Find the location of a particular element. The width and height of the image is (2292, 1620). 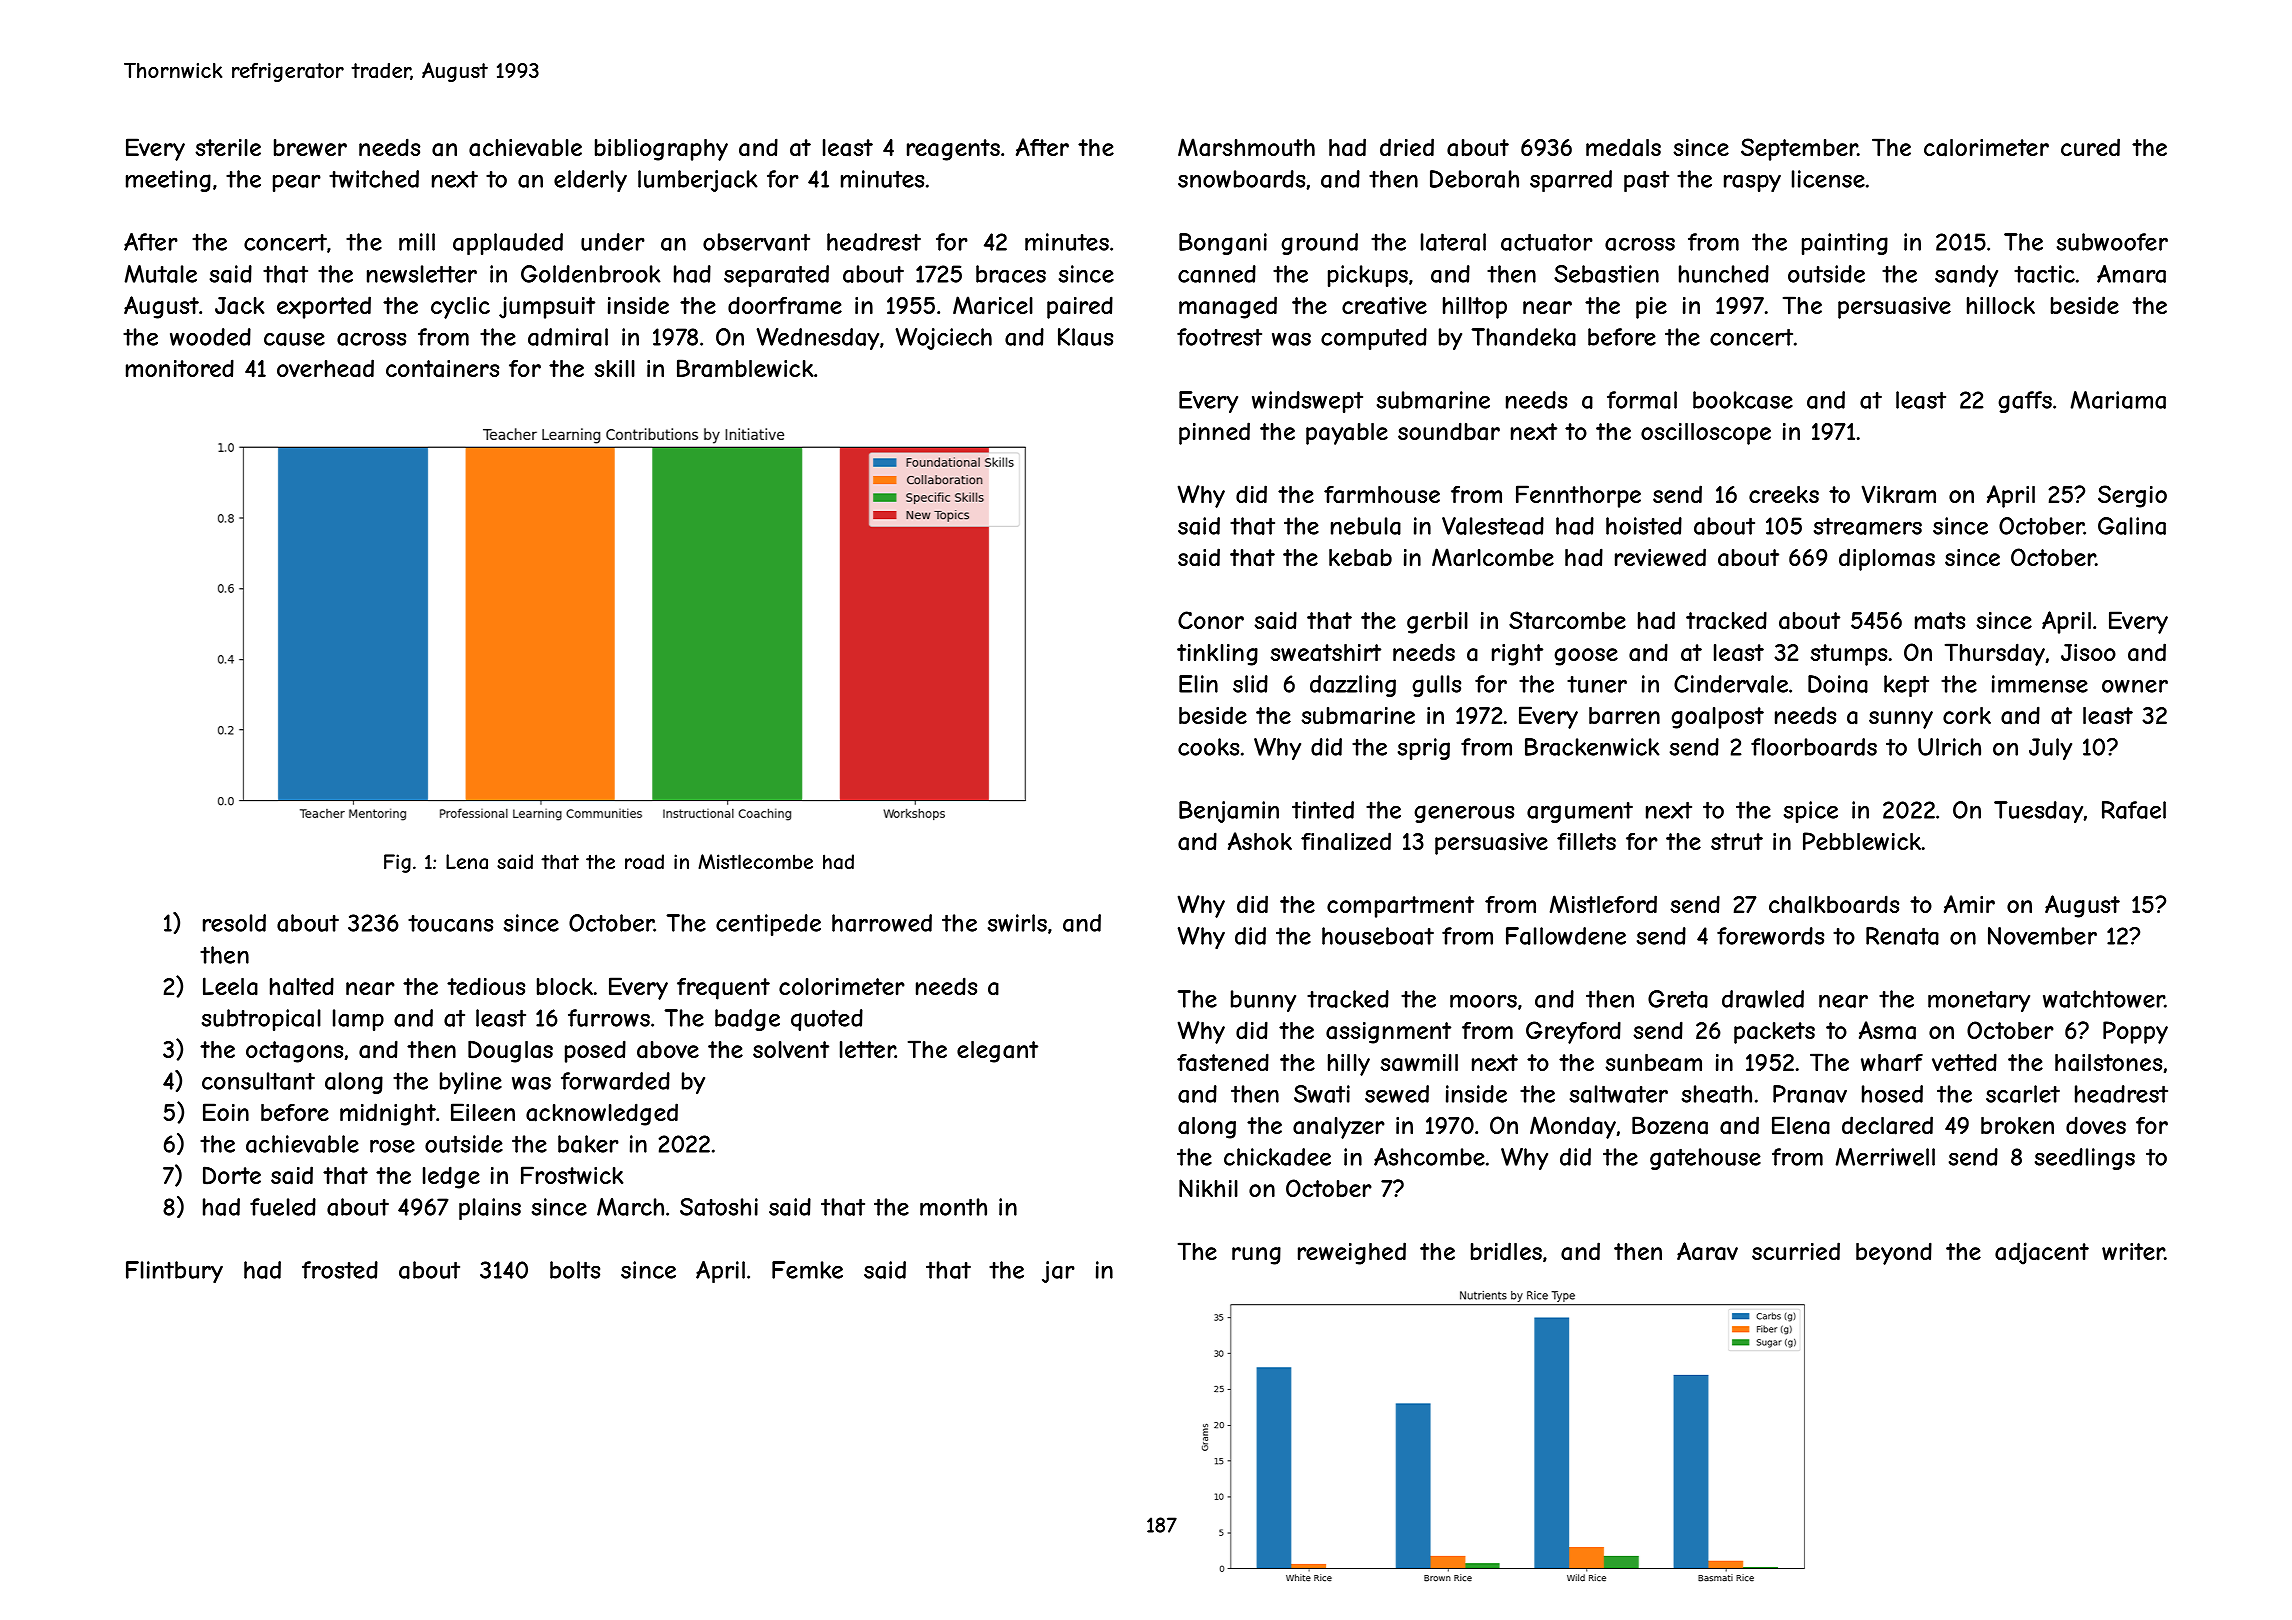

Femke is located at coordinates (807, 1270).
